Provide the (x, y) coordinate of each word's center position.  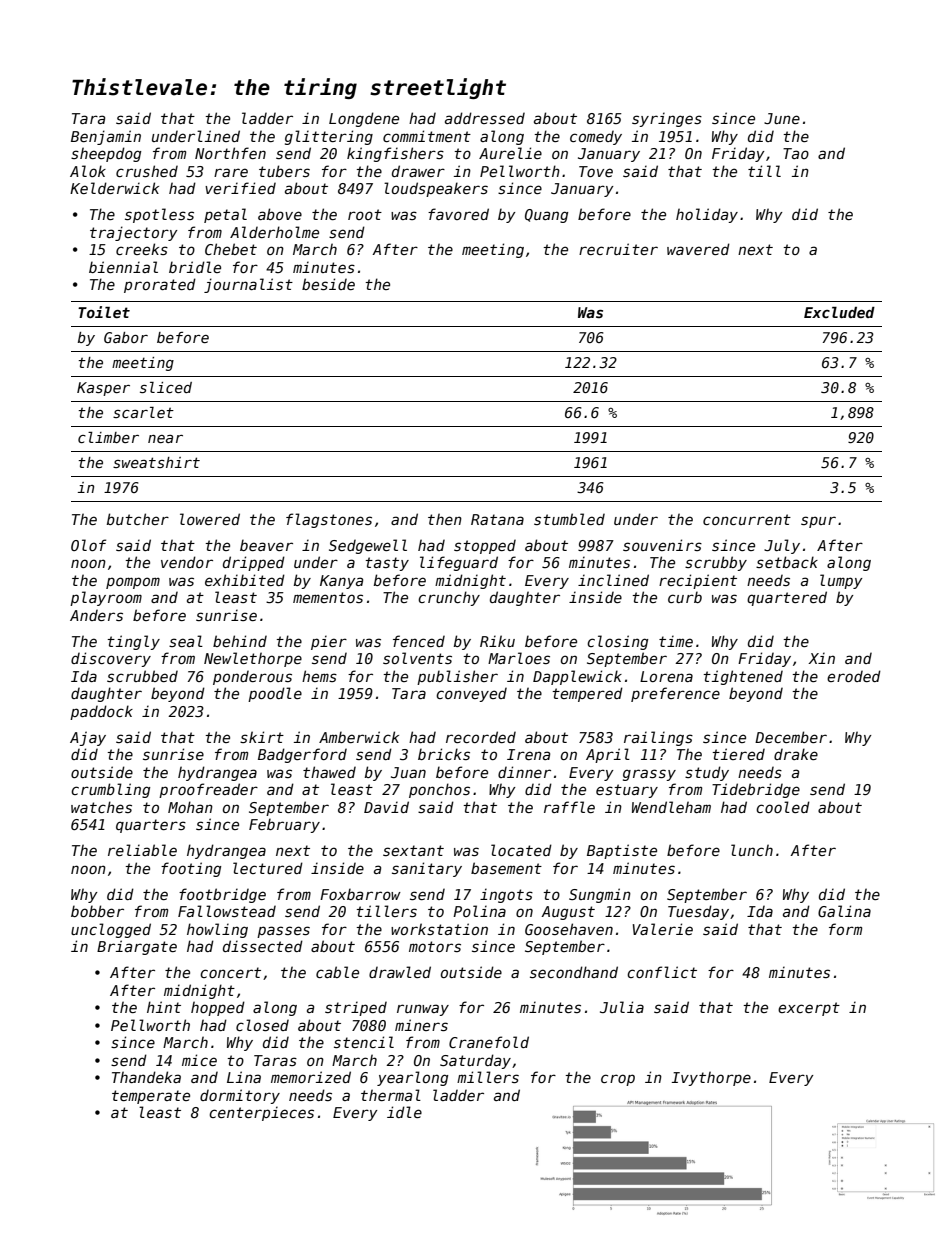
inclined (613, 580)
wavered (698, 249)
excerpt (809, 1009)
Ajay (88, 738)
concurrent (747, 519)
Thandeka (146, 1077)
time (676, 641)
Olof (88, 545)
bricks (444, 754)
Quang (546, 216)
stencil (364, 1042)
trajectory (134, 233)
